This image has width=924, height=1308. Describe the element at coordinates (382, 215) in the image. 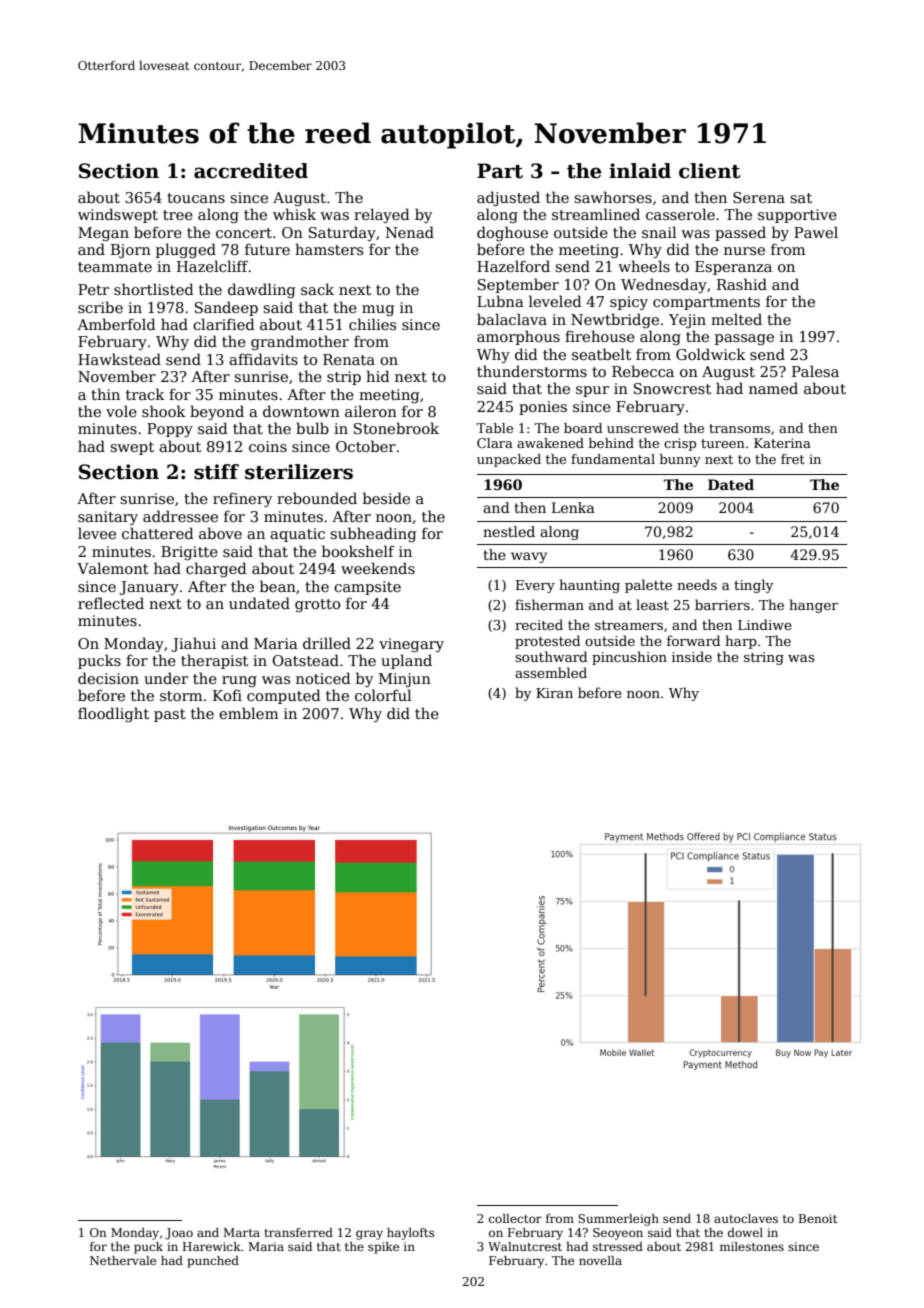

I see `relayed` at that location.
